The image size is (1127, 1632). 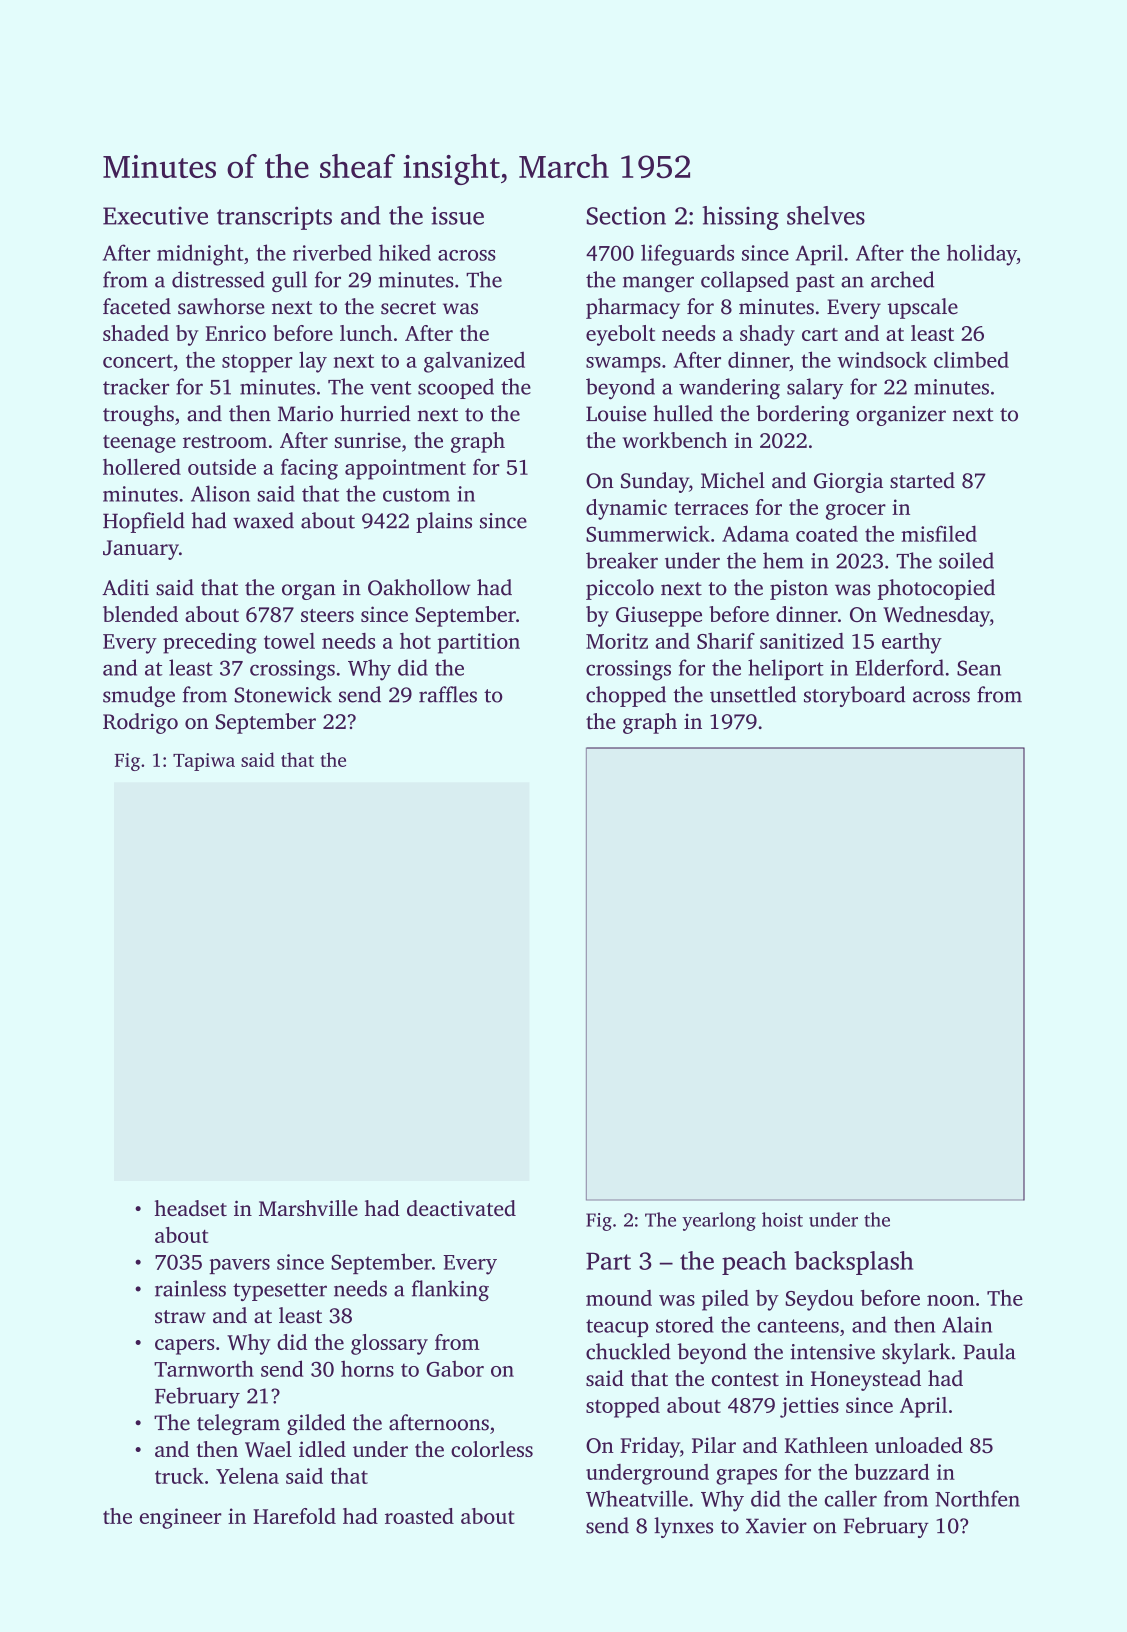 What do you see at coordinates (204, 762) in the image?
I see `Tapiwa` at bounding box center [204, 762].
